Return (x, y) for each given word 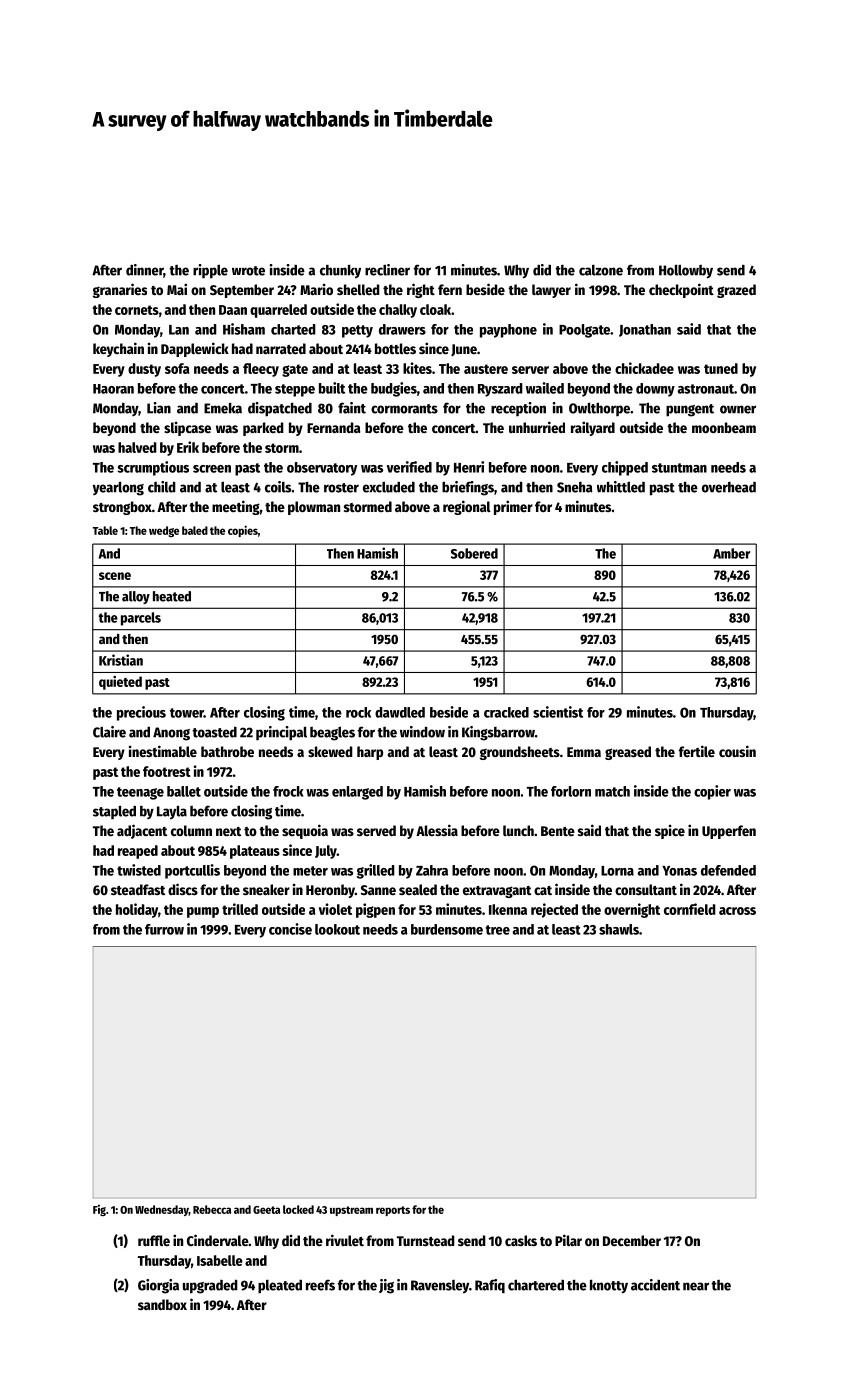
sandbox (162, 1304)
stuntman (679, 468)
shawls (619, 929)
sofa (177, 368)
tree (498, 930)
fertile (697, 751)
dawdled (400, 712)
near (696, 1286)
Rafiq (490, 1286)
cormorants (404, 409)
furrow (164, 929)
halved (137, 447)
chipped (625, 468)
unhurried (537, 427)
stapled (114, 812)
